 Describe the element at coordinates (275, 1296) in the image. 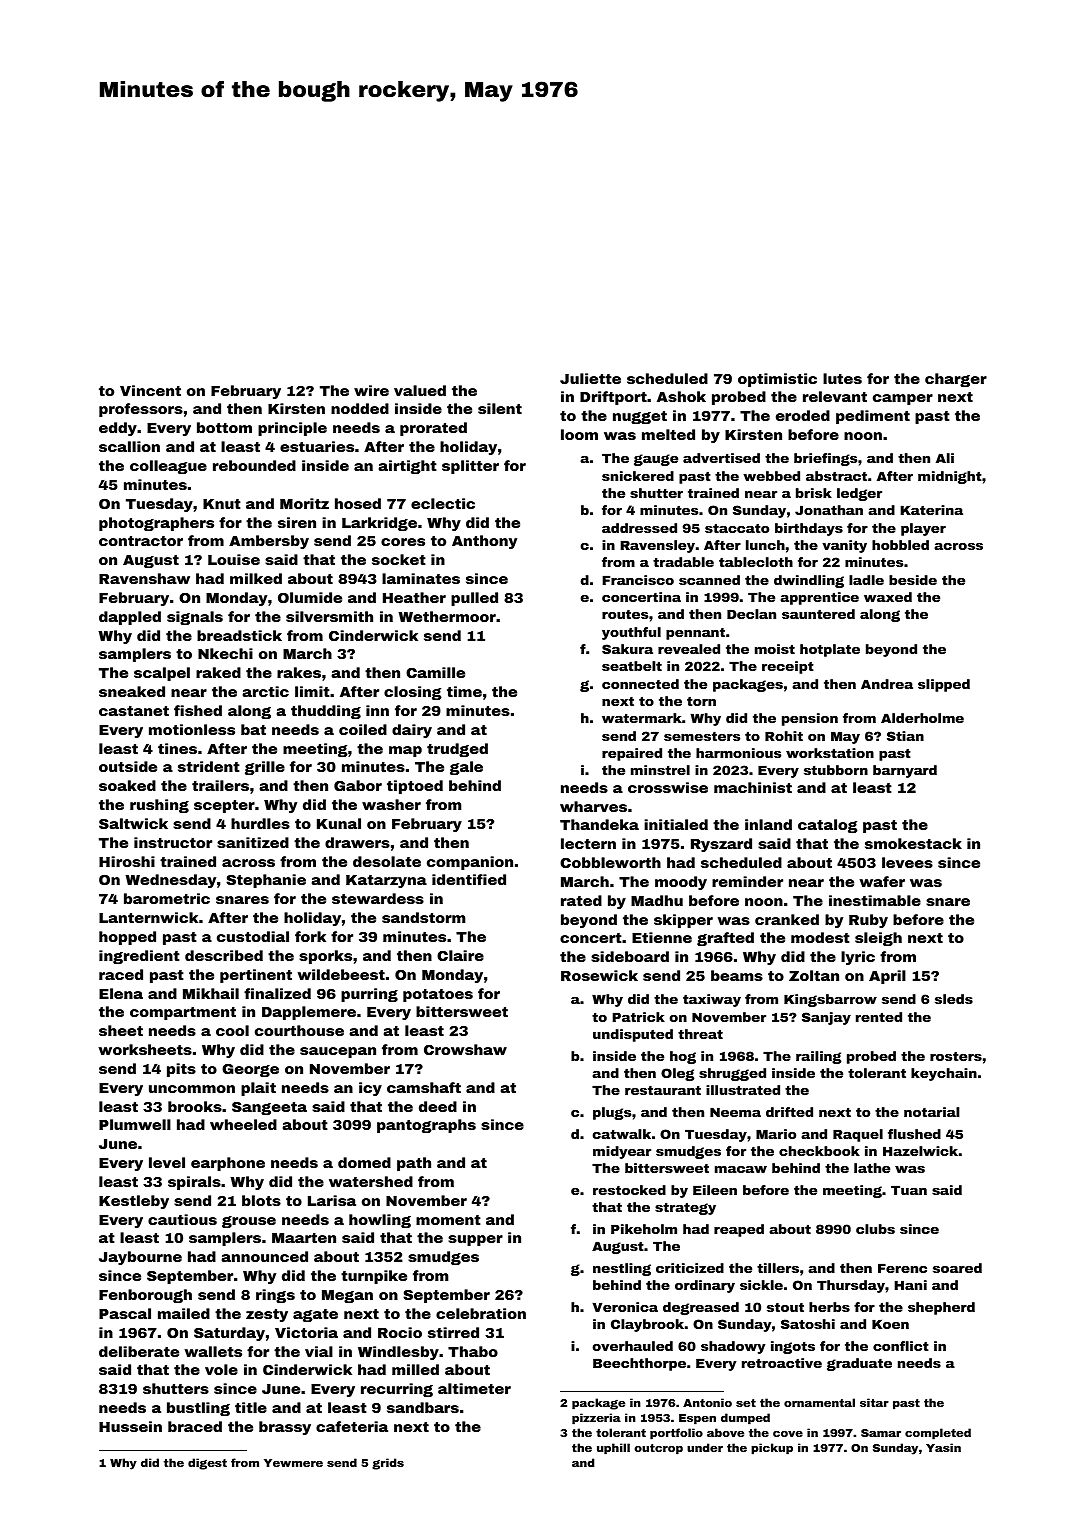

I see `rings` at that location.
